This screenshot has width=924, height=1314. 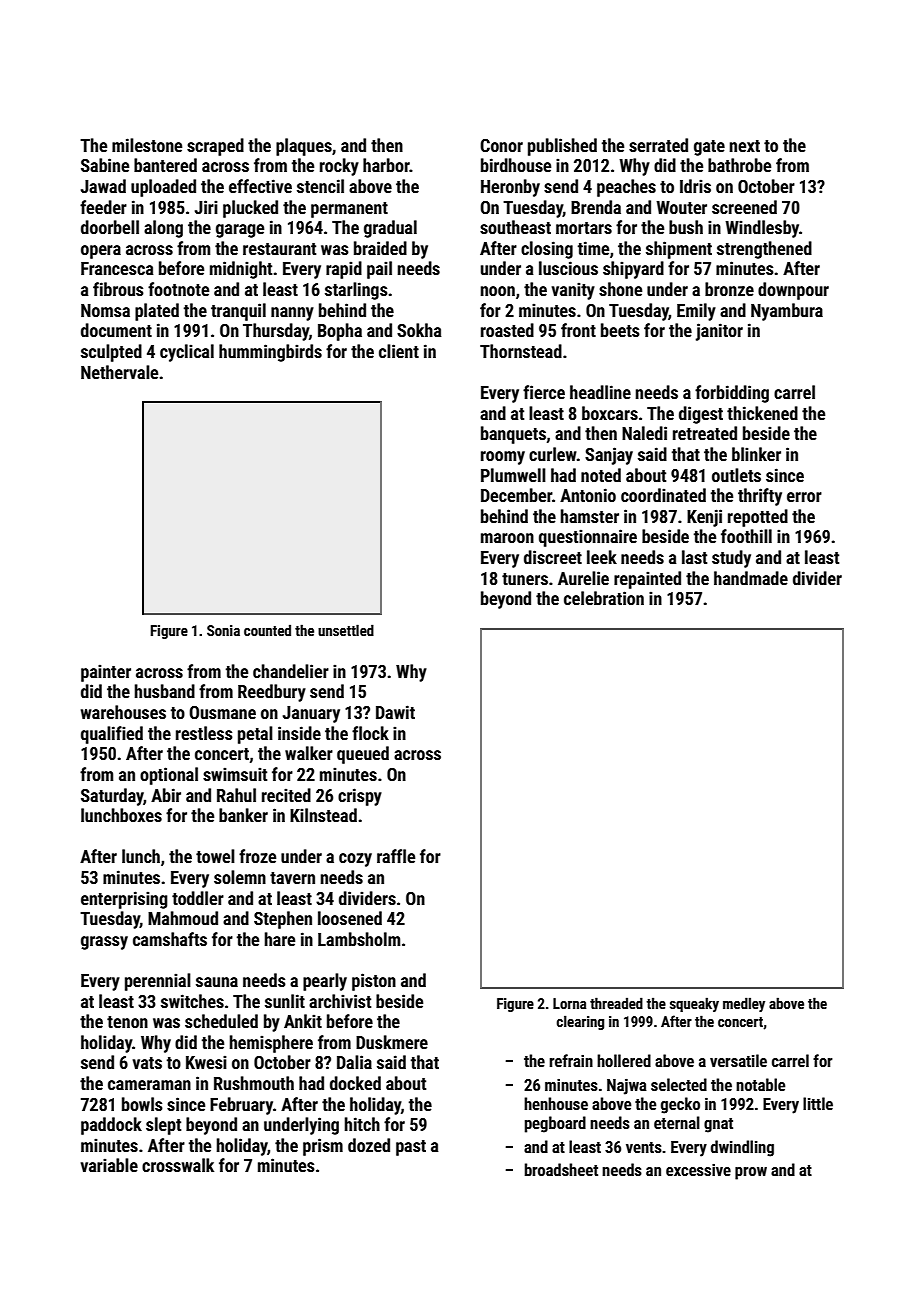 I want to click on painter, so click(x=106, y=673).
